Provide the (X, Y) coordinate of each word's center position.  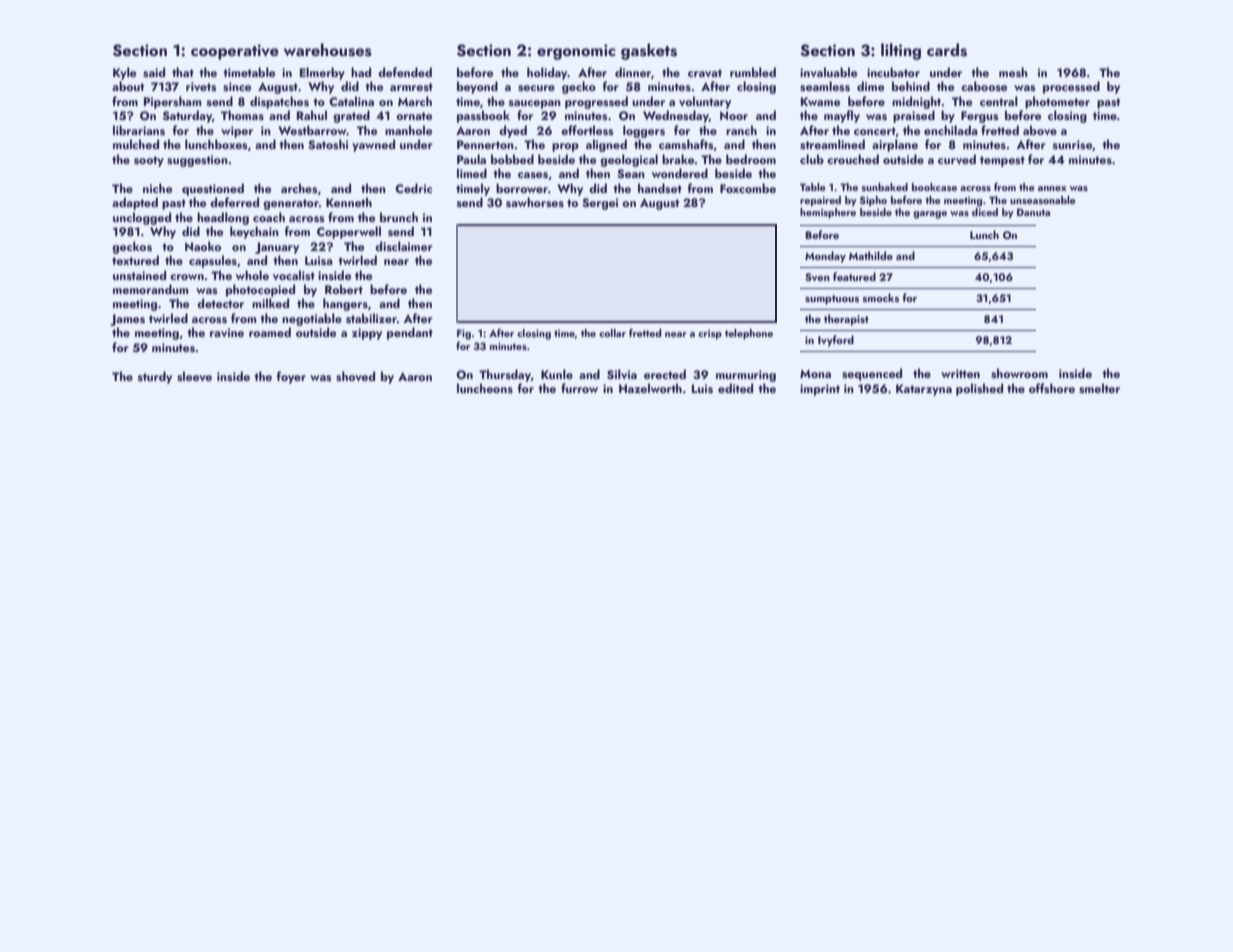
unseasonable (1043, 200)
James (127, 320)
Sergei (600, 204)
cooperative (235, 52)
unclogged (142, 218)
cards (947, 50)
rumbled (753, 72)
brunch (399, 217)
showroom (1019, 373)
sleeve (194, 376)
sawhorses (535, 202)
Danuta (1033, 212)
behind (911, 86)
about (128, 86)
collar (612, 333)
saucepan (535, 104)
